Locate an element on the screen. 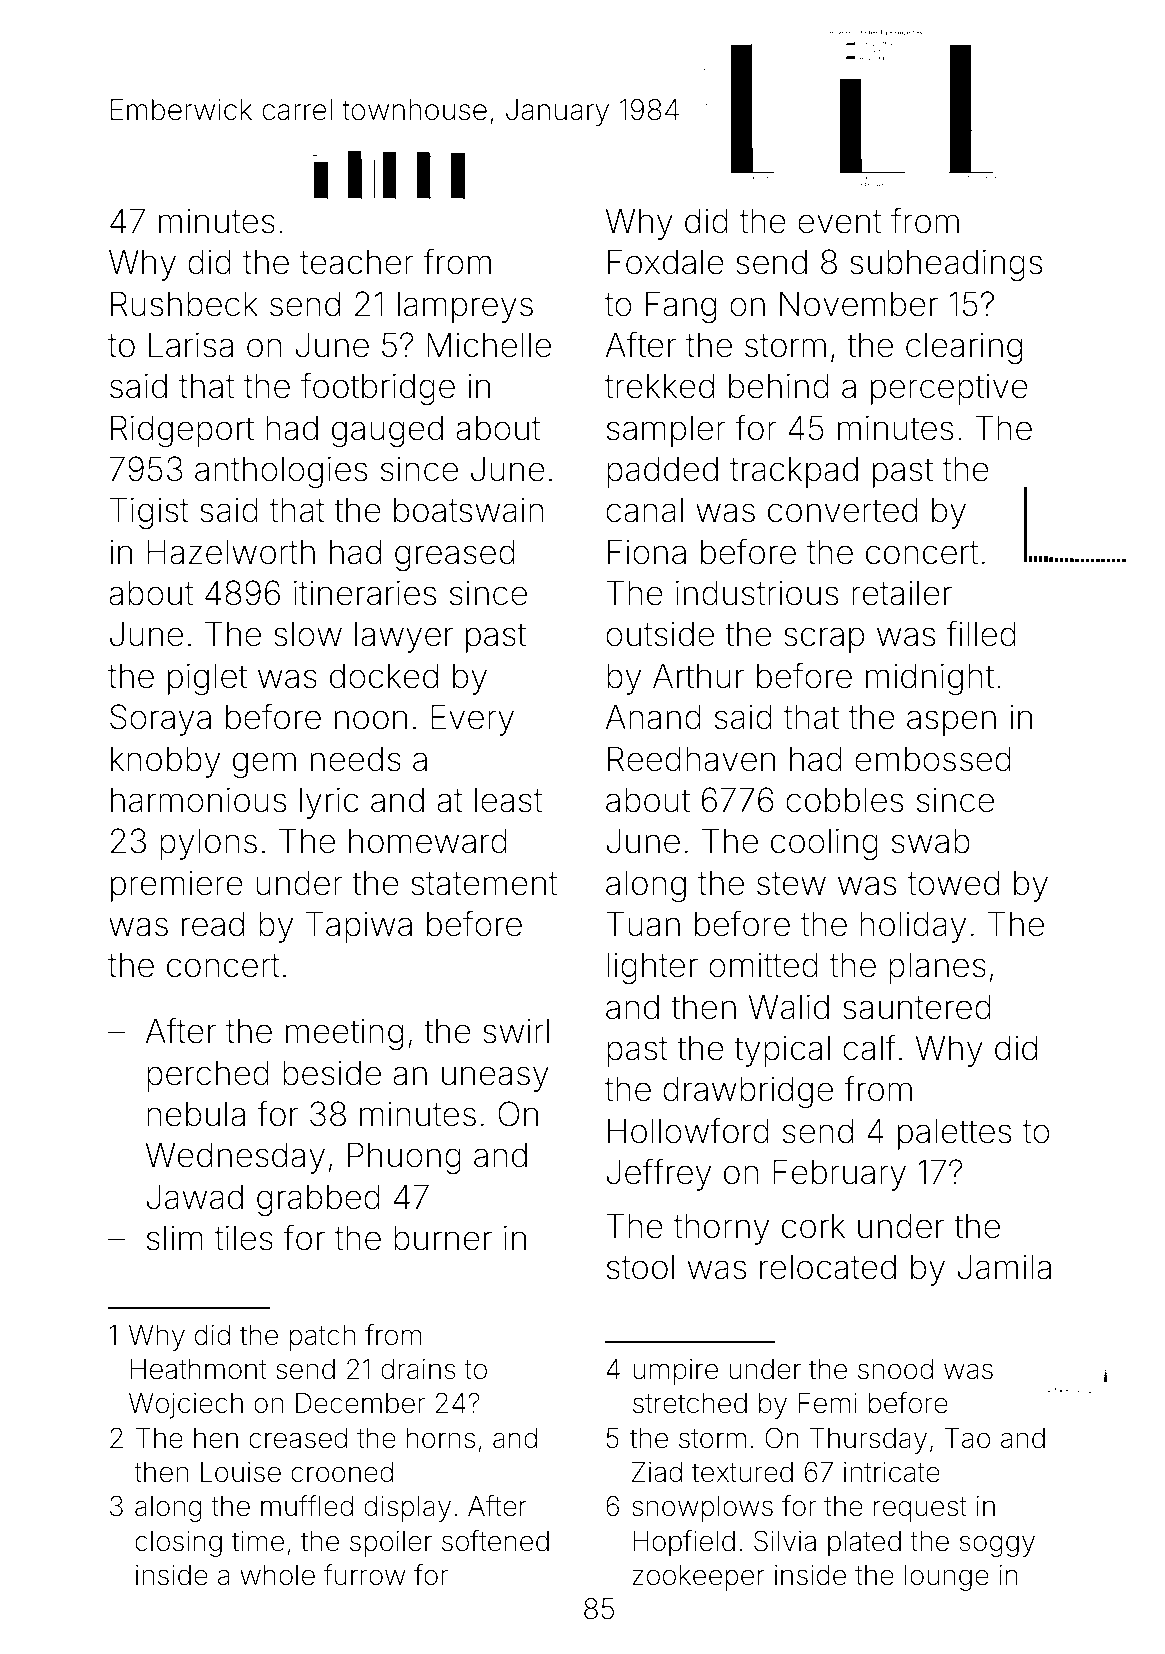 This screenshot has width=1165, height=1654. lounge is located at coordinates (947, 1578).
